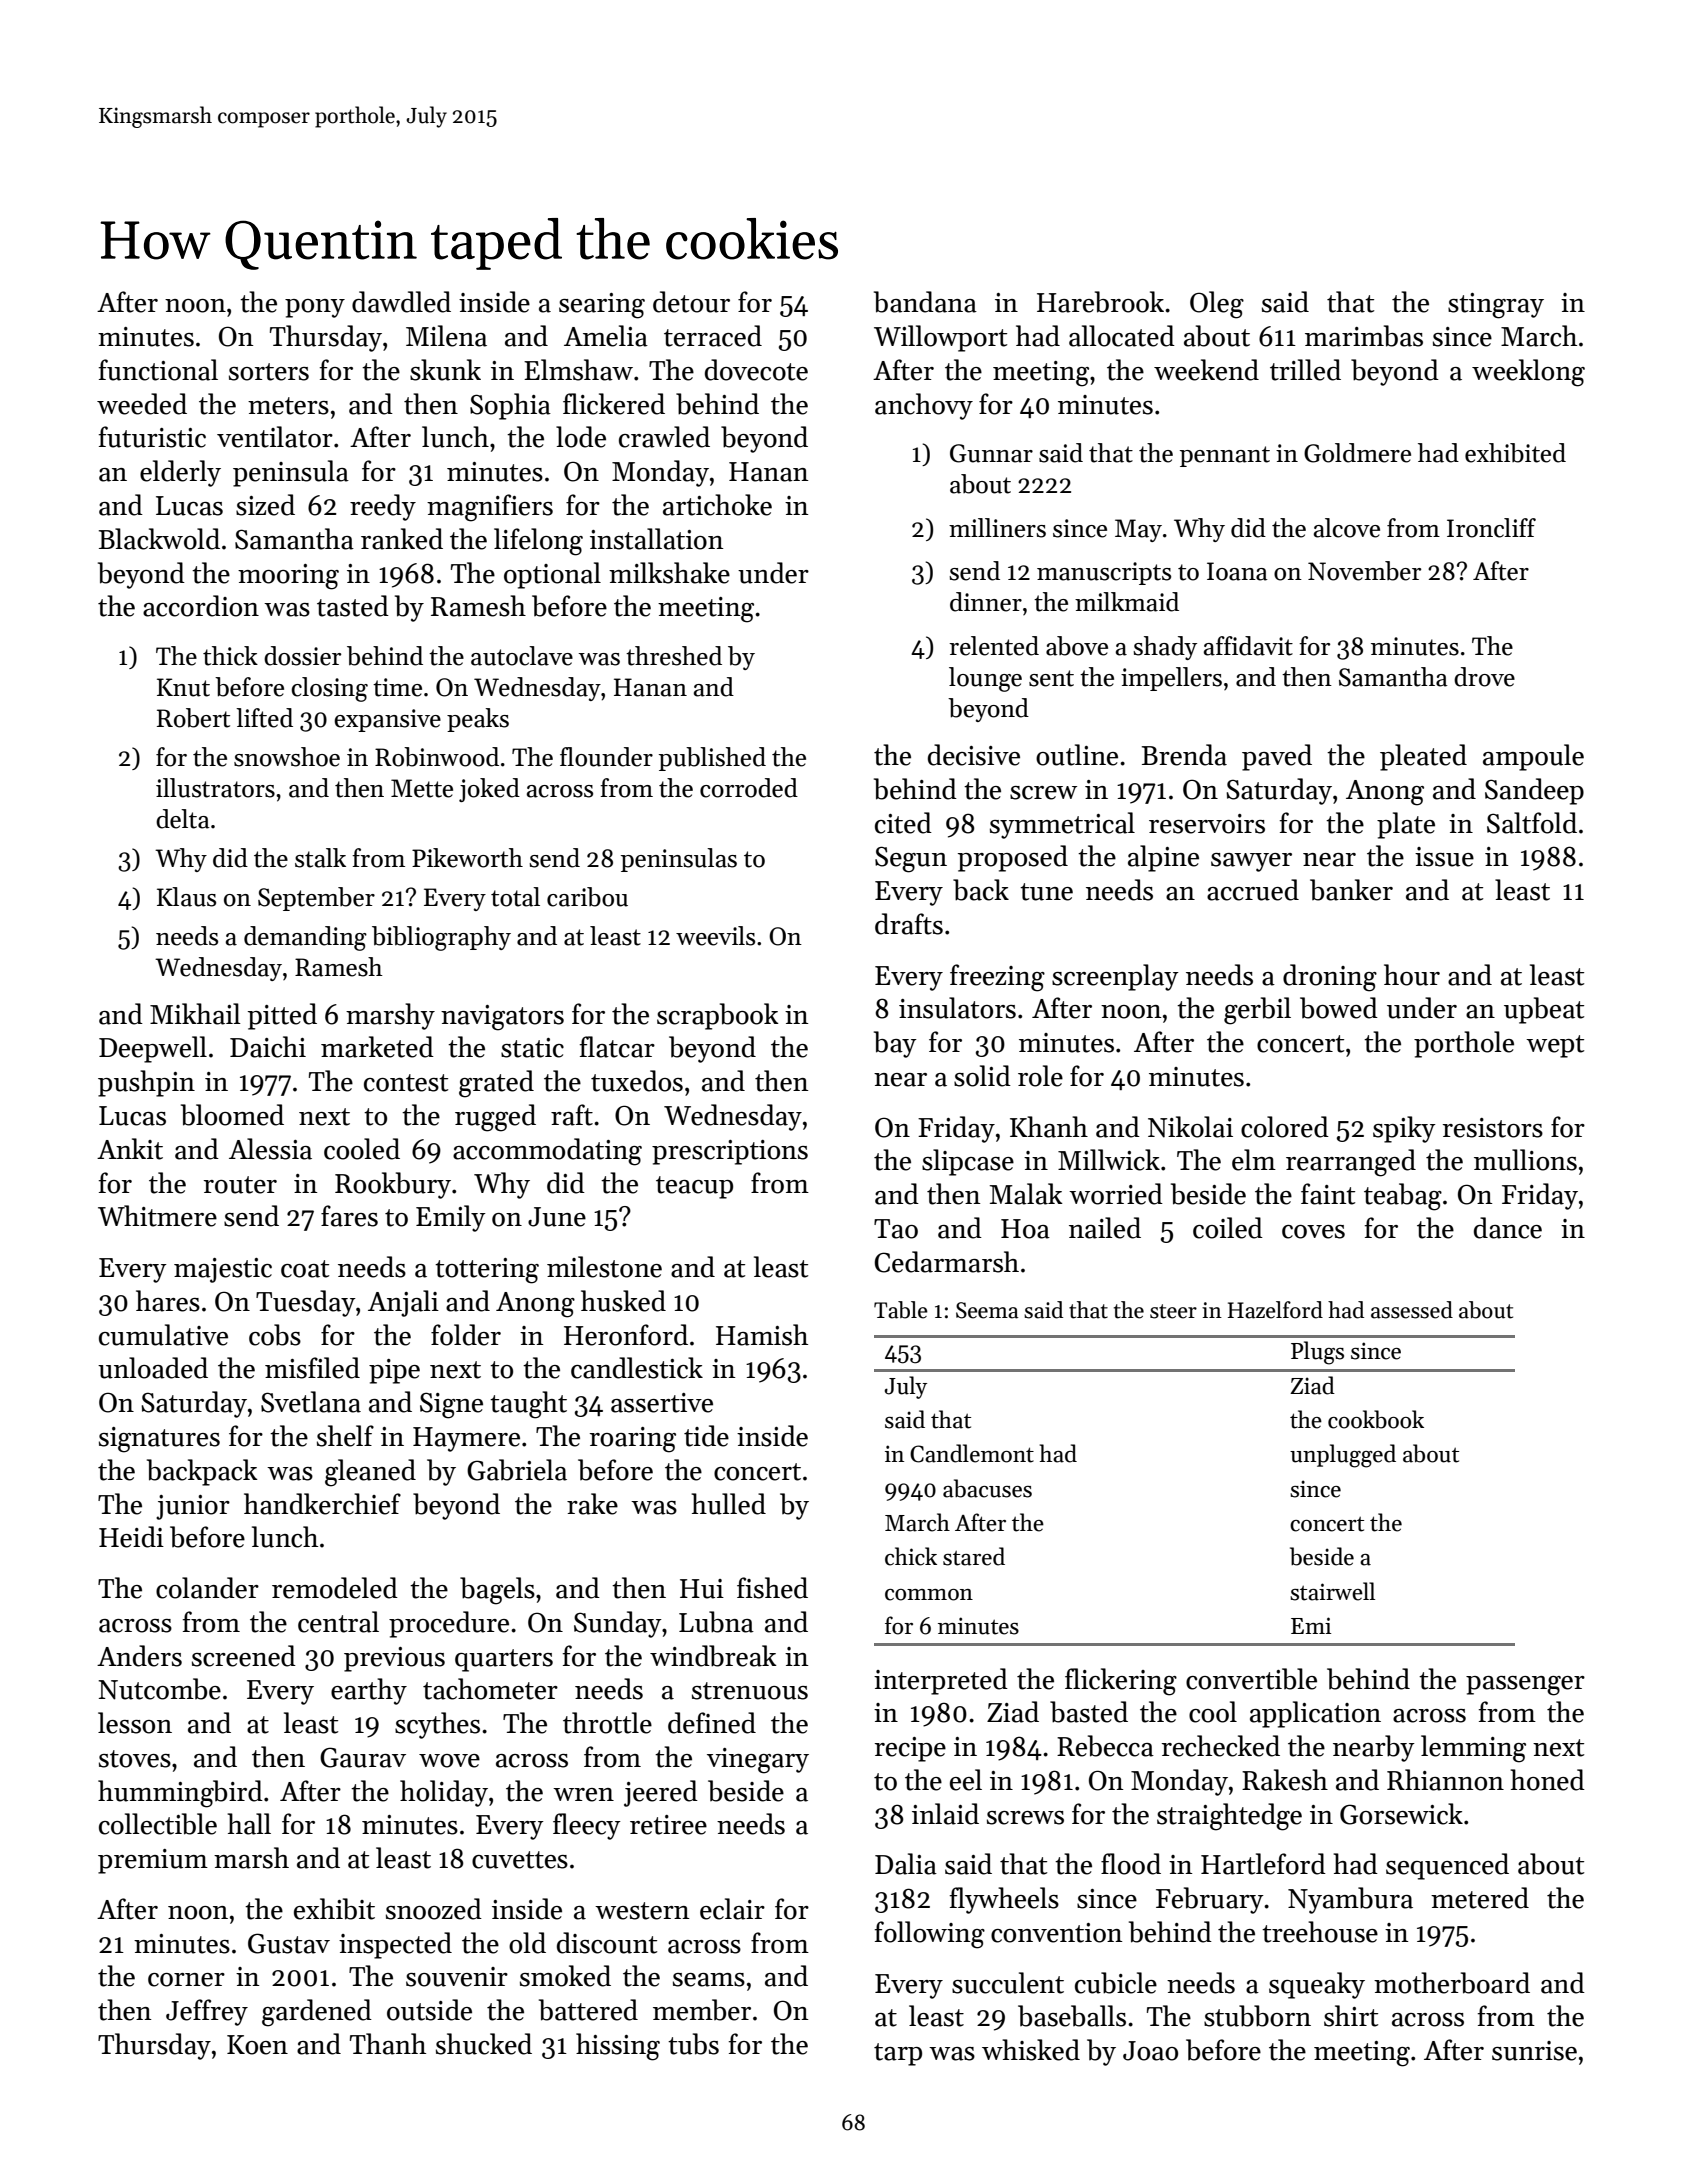 The width and height of the screenshot is (1683, 2178). What do you see at coordinates (716, 1622) in the screenshot?
I see `Lubna` at bounding box center [716, 1622].
